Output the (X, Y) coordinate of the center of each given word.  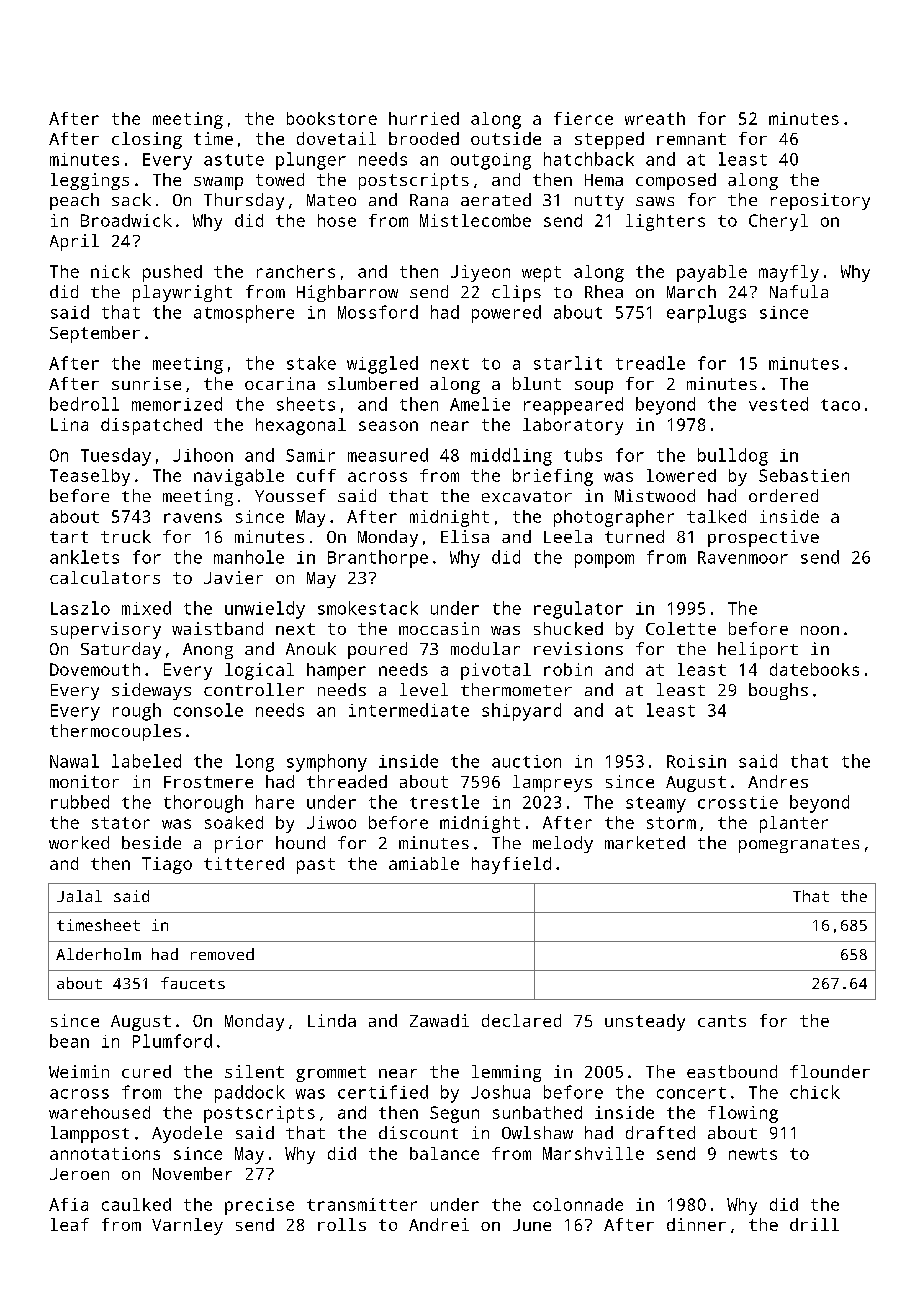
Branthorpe (378, 559)
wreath (655, 118)
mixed (146, 608)
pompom (604, 561)
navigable (239, 477)
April (74, 242)
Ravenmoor (743, 557)
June (532, 1225)
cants (722, 1021)
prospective (763, 538)
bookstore (332, 118)
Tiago (167, 865)
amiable (424, 863)
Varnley (187, 1226)
